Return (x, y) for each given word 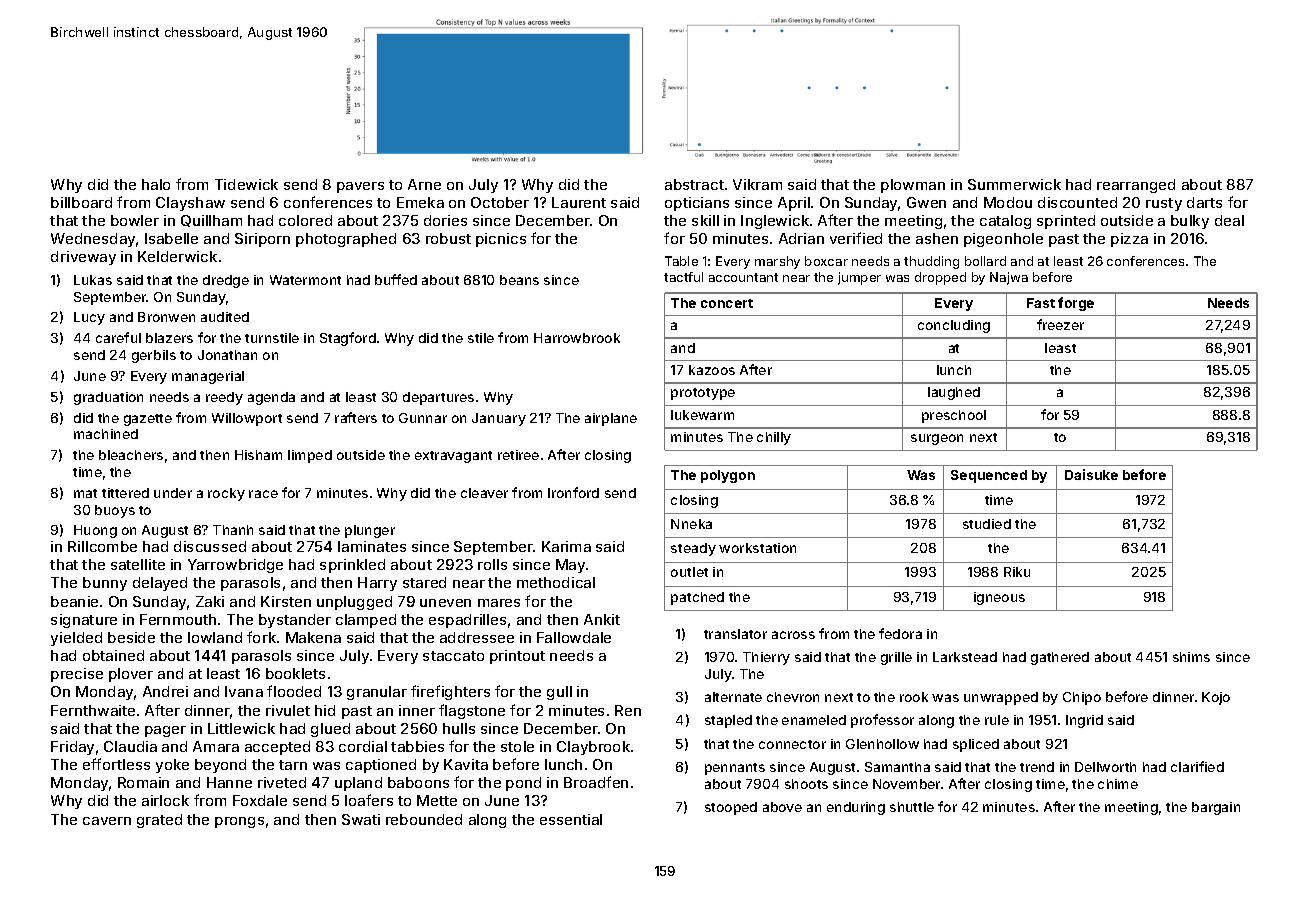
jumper (859, 278)
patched (697, 598)
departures (438, 398)
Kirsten (286, 601)
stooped (731, 808)
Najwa (1009, 278)
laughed (954, 393)
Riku (1017, 572)
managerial (208, 377)
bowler (135, 220)
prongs (239, 822)
